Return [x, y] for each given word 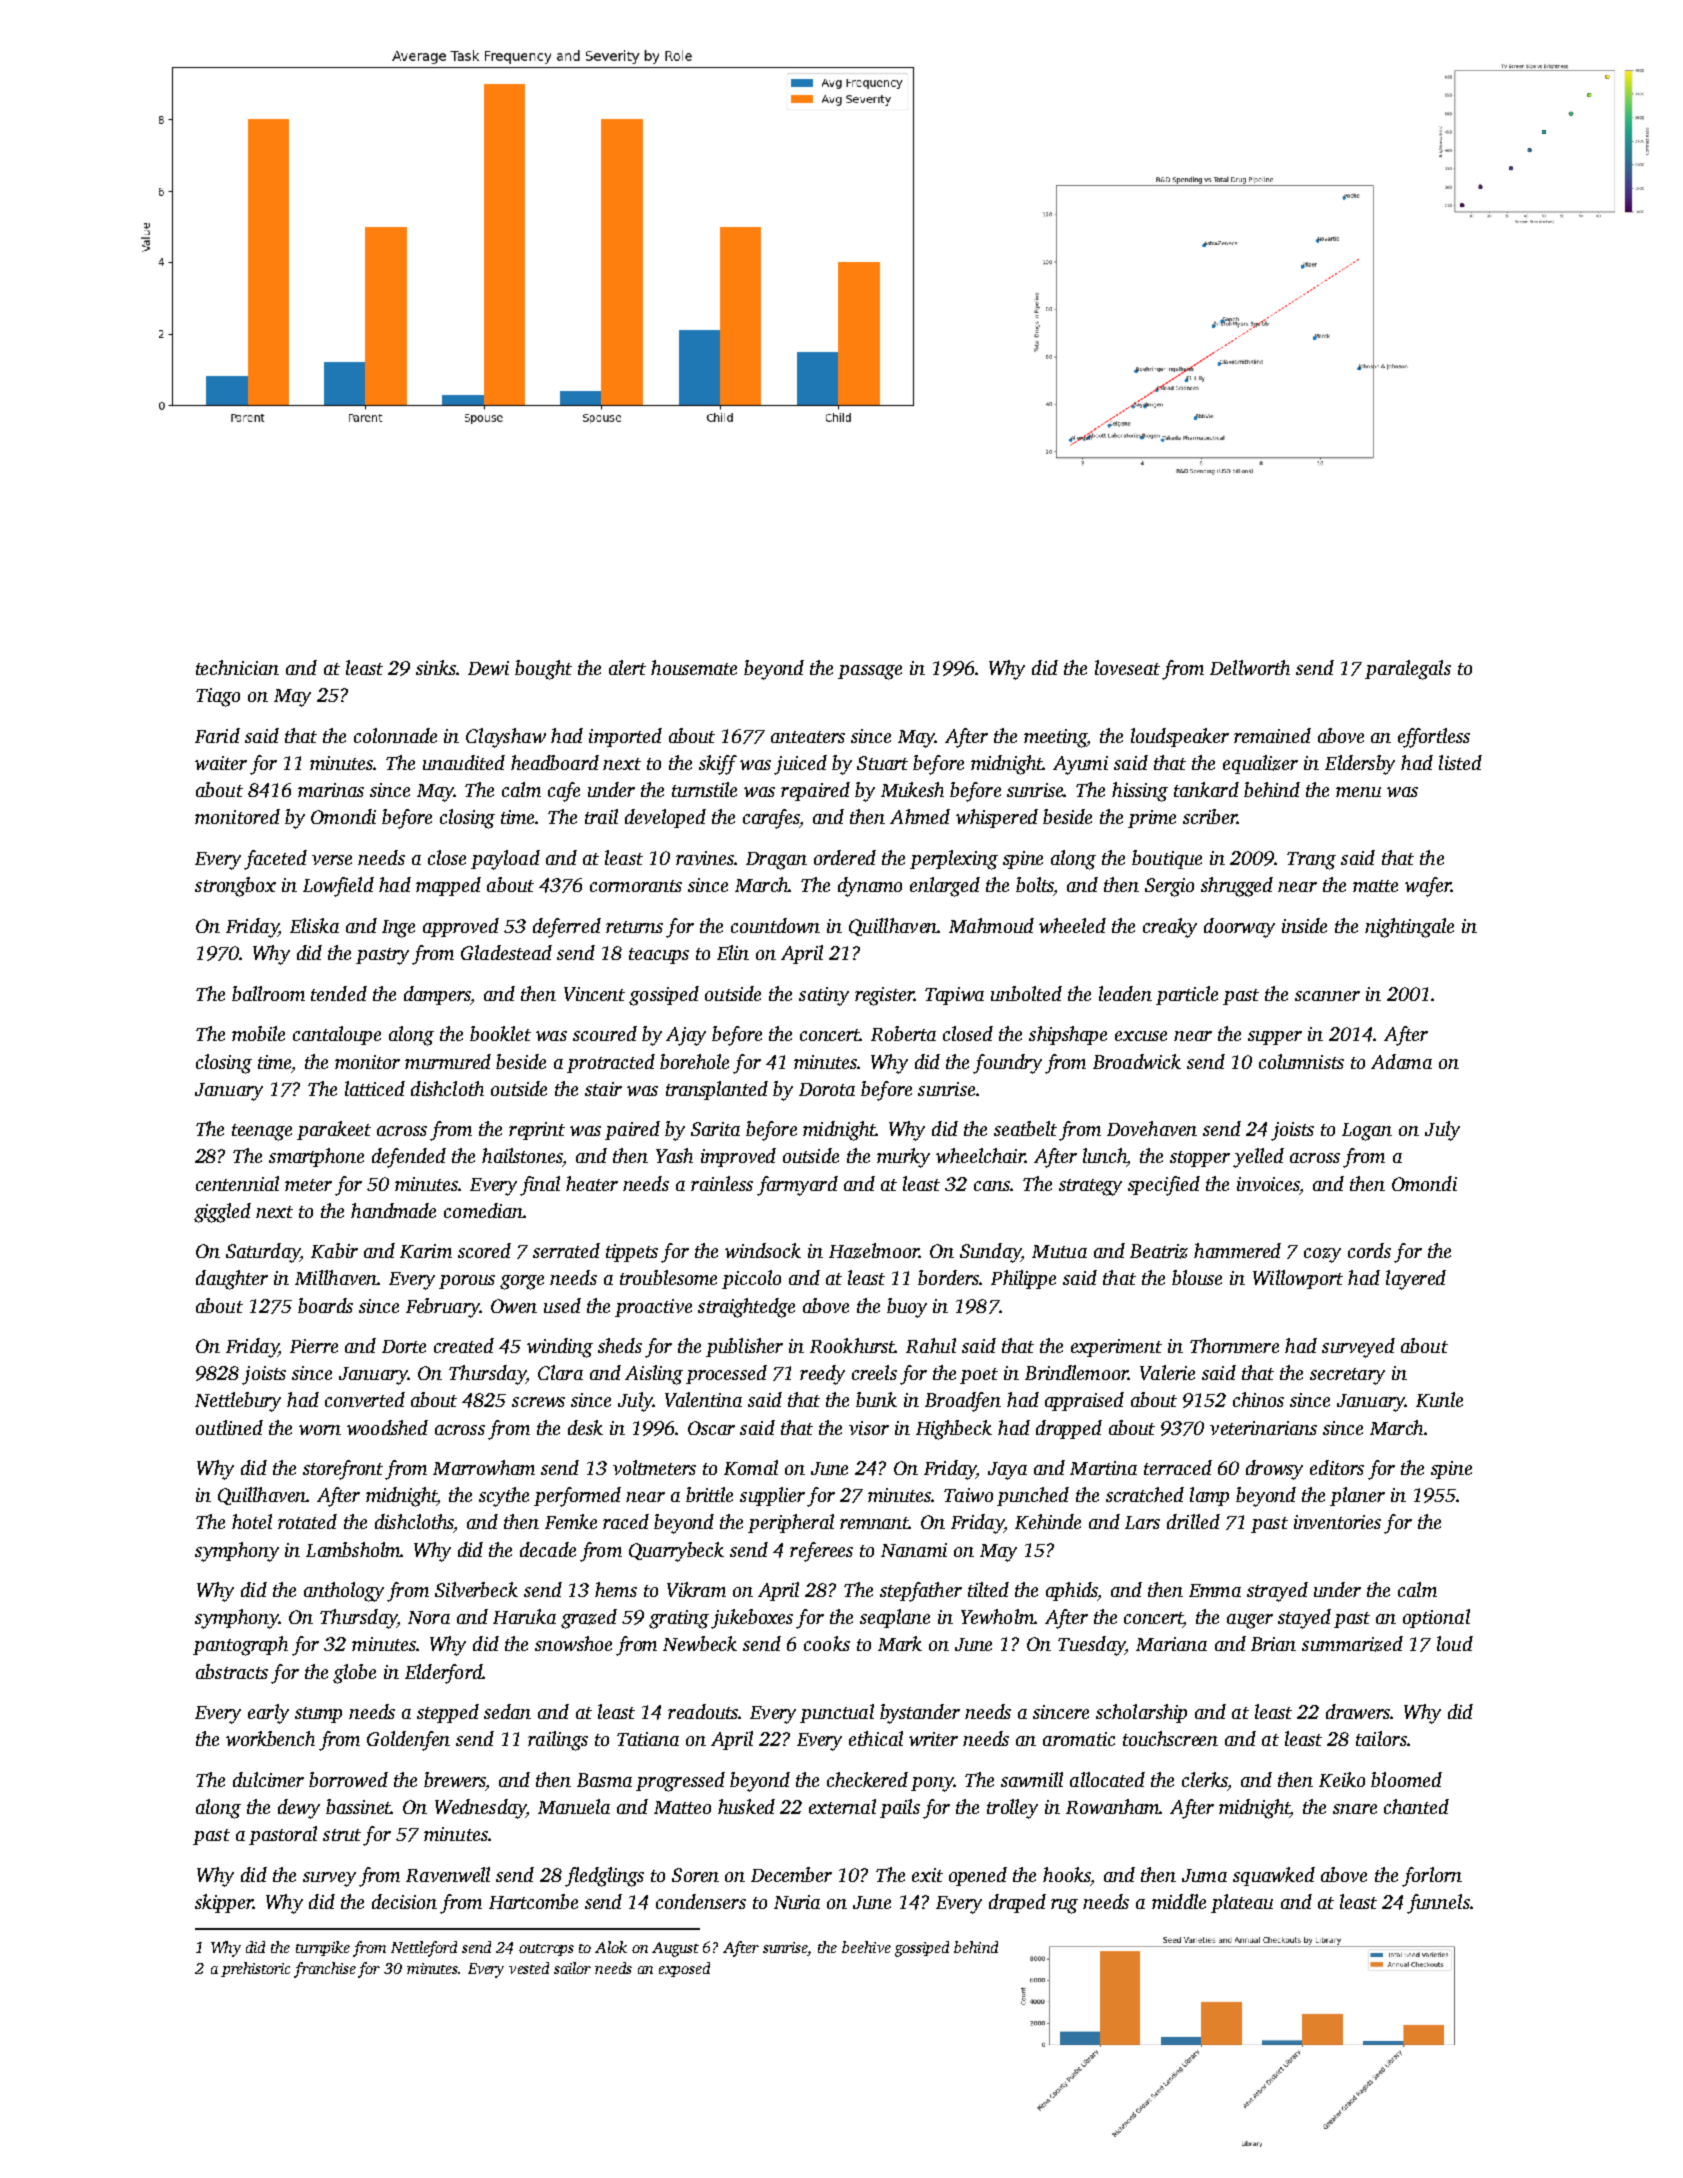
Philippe [1023, 1279]
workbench [270, 1738]
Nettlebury [238, 1402]
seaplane [895, 1618]
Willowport [1298, 1279]
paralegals [1408, 670]
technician [237, 667]
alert [627, 667]
